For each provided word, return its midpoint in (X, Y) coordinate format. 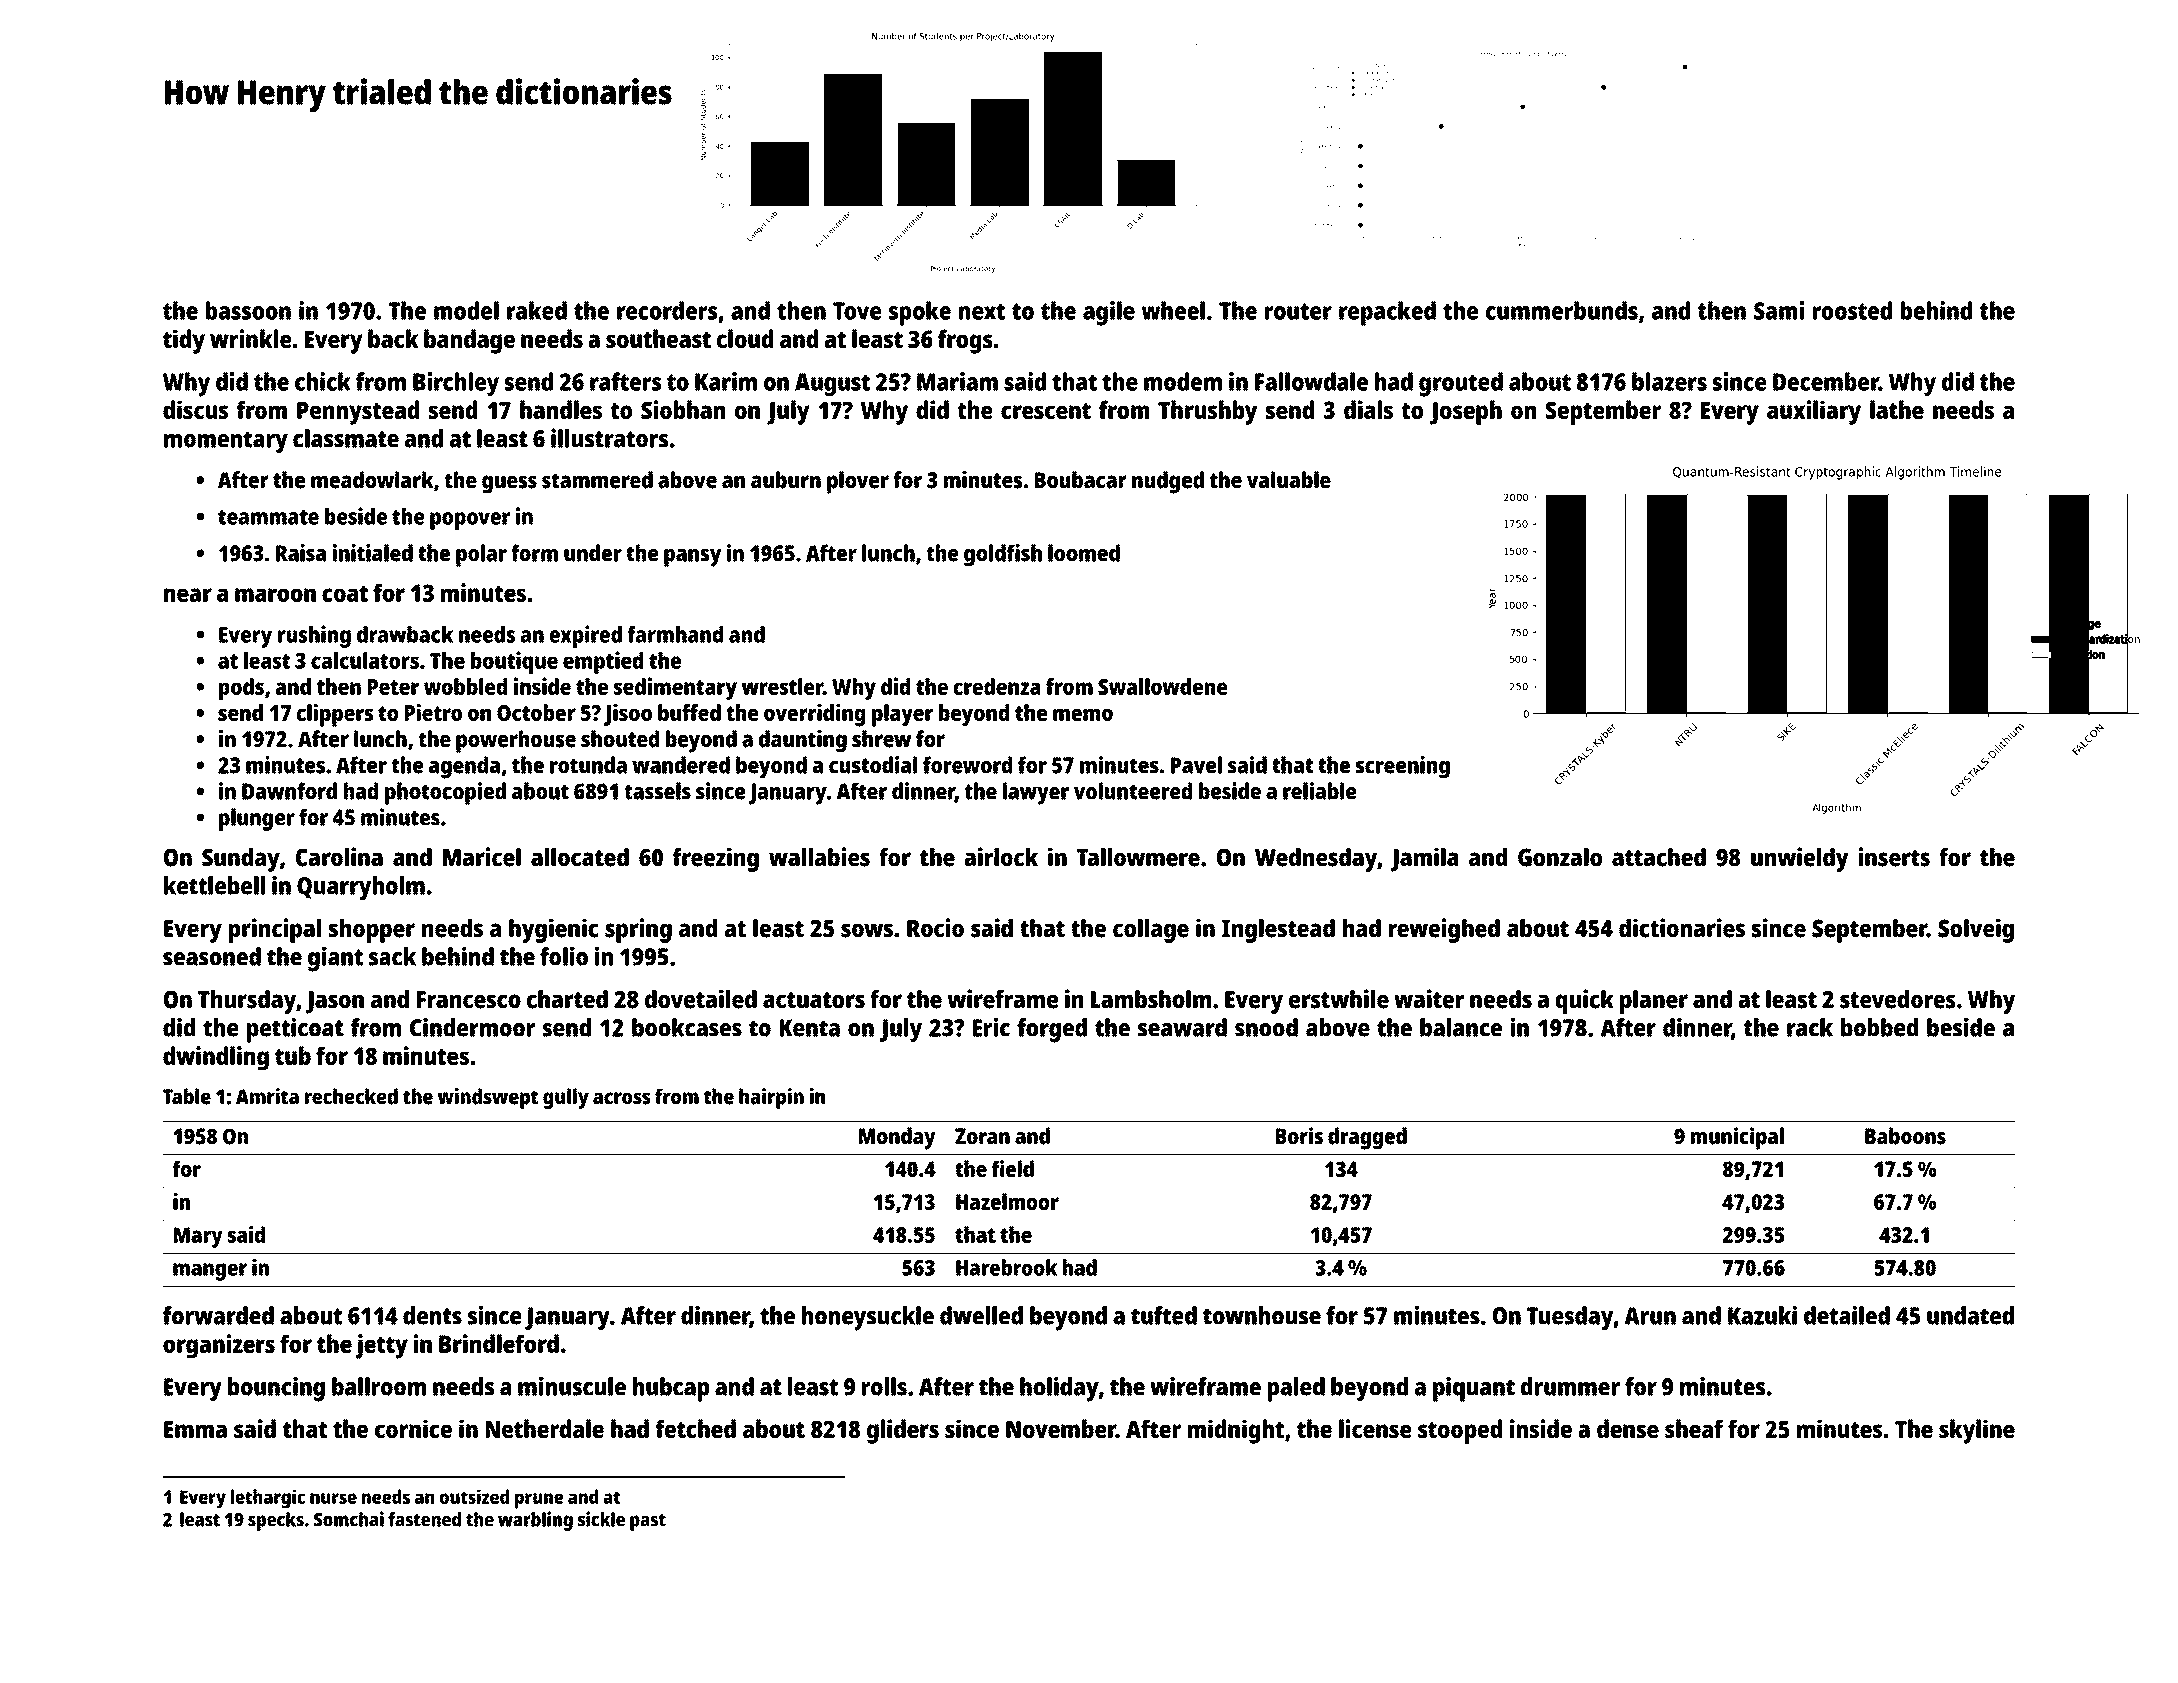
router (1298, 311)
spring (638, 930)
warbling (535, 1521)
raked (537, 310)
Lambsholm (1151, 999)
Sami (1779, 310)
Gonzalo (1560, 857)
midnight (1236, 1431)
